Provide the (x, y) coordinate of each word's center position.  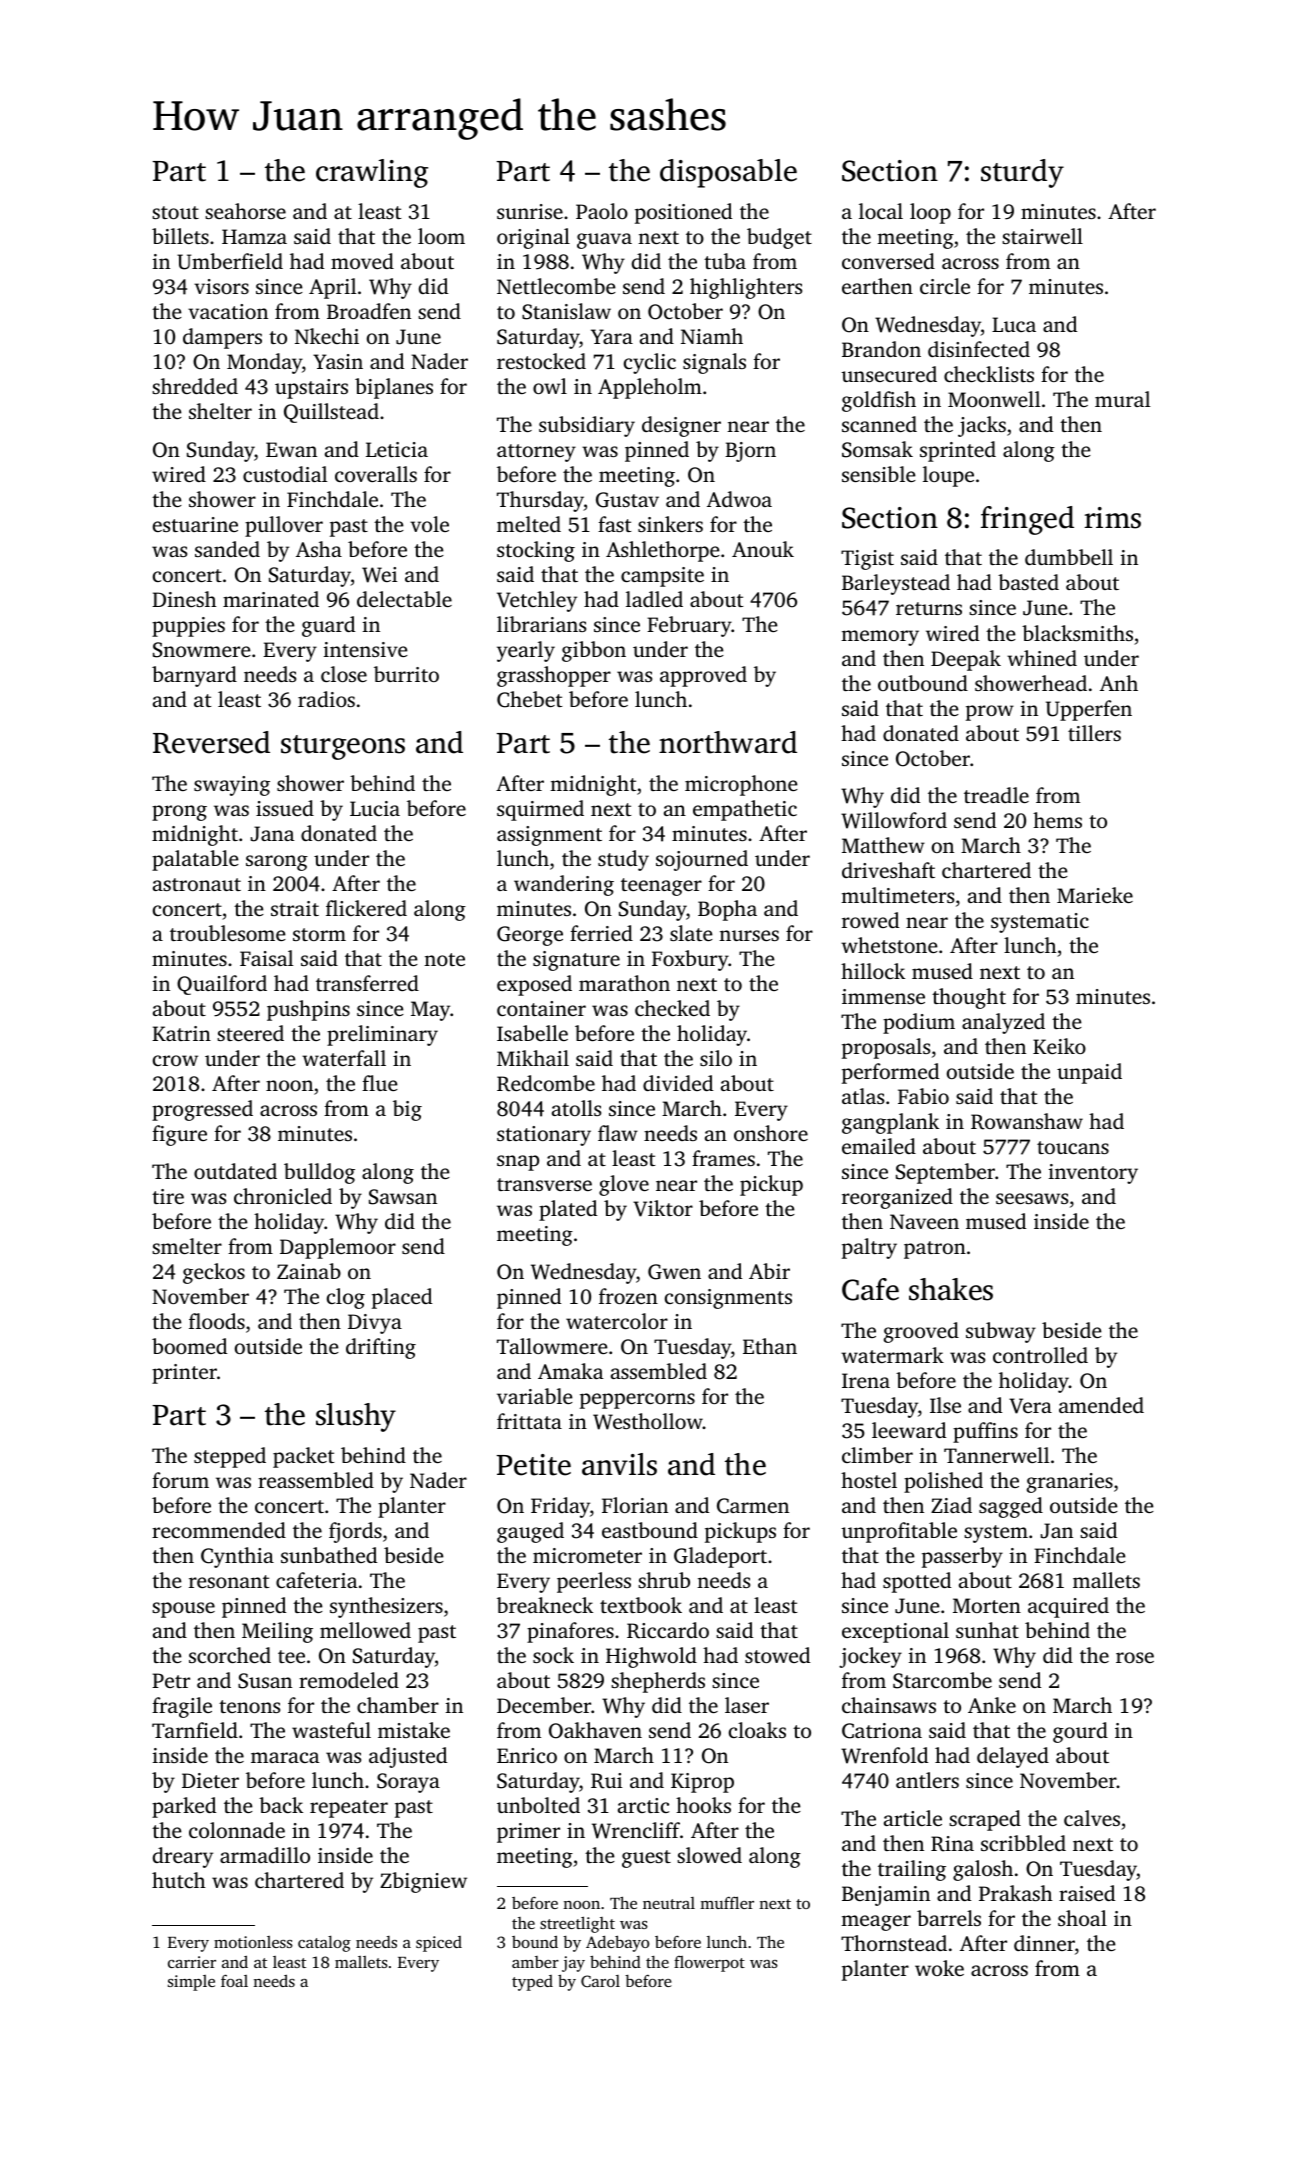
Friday (560, 1507)
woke (939, 1968)
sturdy (1022, 173)
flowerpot (709, 1964)
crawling (372, 173)
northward (728, 742)
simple (191, 1983)
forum (180, 1480)
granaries (1070, 1483)
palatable (195, 860)
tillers (1094, 733)
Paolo (602, 211)
